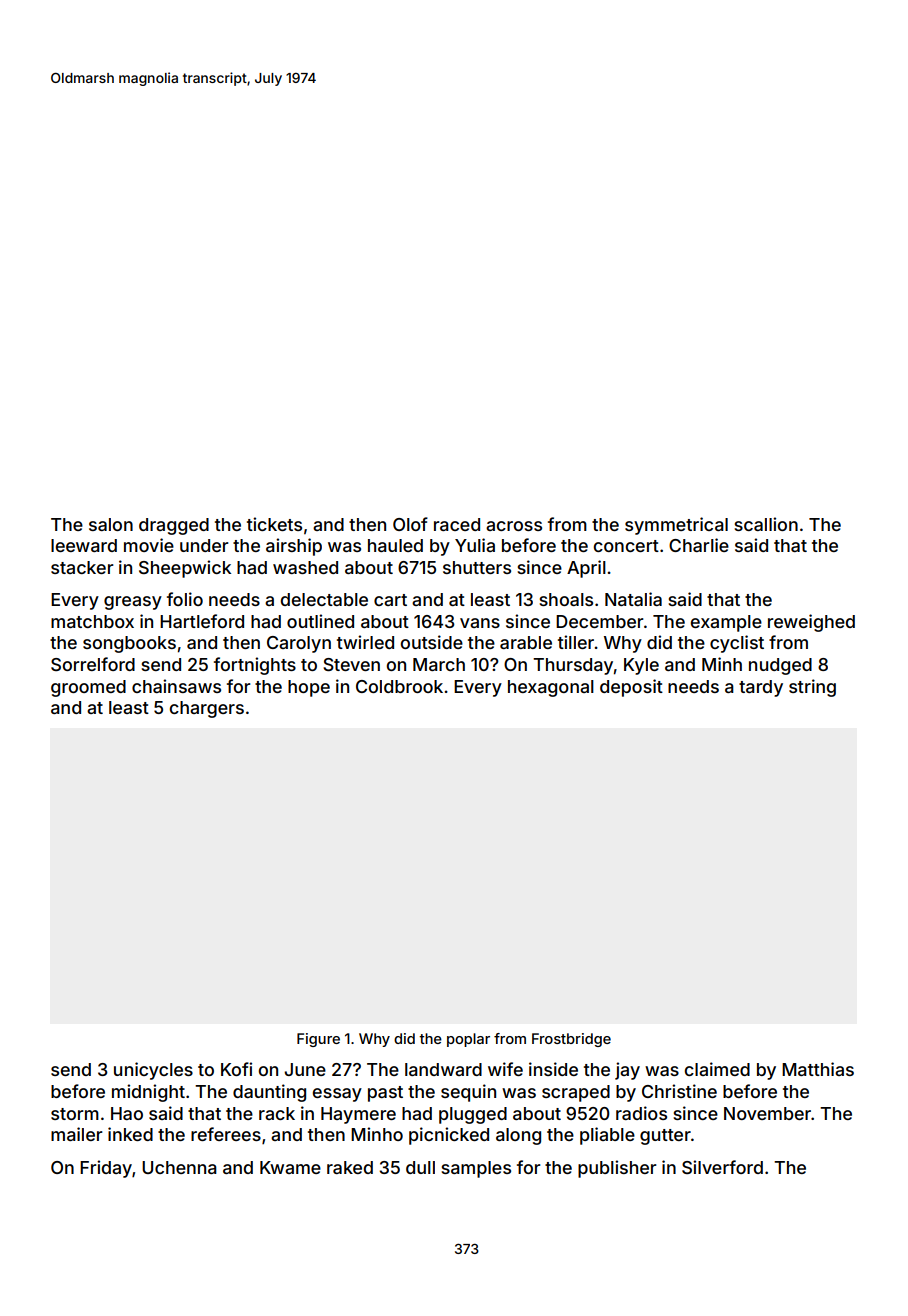  Describe the element at coordinates (207, 709) in the image. I see `chargers` at that location.
